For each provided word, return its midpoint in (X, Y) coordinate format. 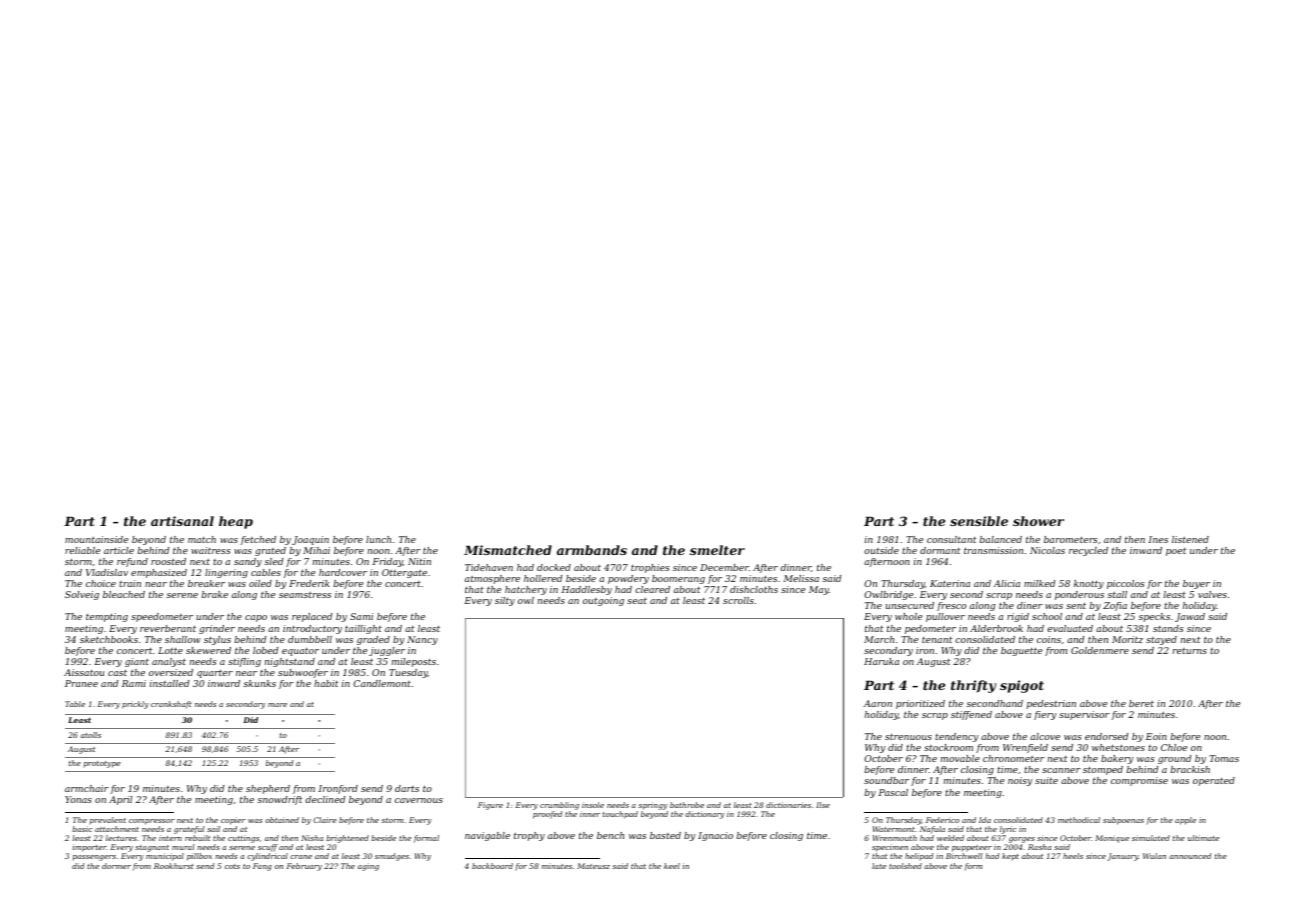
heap (236, 522)
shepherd (268, 789)
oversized (171, 672)
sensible (979, 521)
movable (960, 758)
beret (1141, 703)
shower (1038, 521)
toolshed (905, 866)
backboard (492, 866)
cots (232, 866)
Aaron (878, 703)
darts (407, 788)
